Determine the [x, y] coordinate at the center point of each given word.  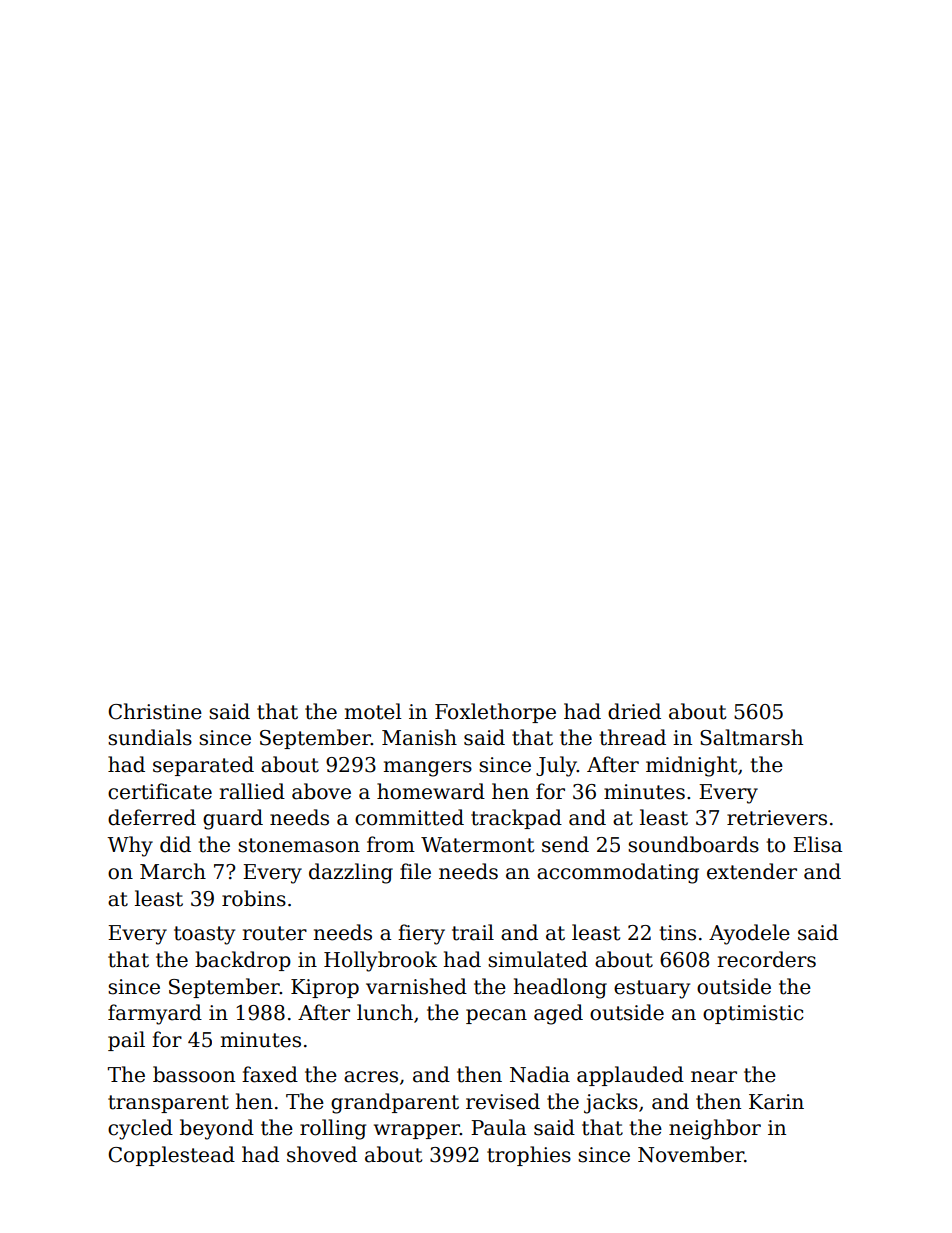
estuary [652, 989]
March [173, 871]
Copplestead [171, 1156]
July [556, 766]
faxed [270, 1074]
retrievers [777, 818]
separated [203, 766]
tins [678, 933]
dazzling [351, 873]
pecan [496, 1016]
